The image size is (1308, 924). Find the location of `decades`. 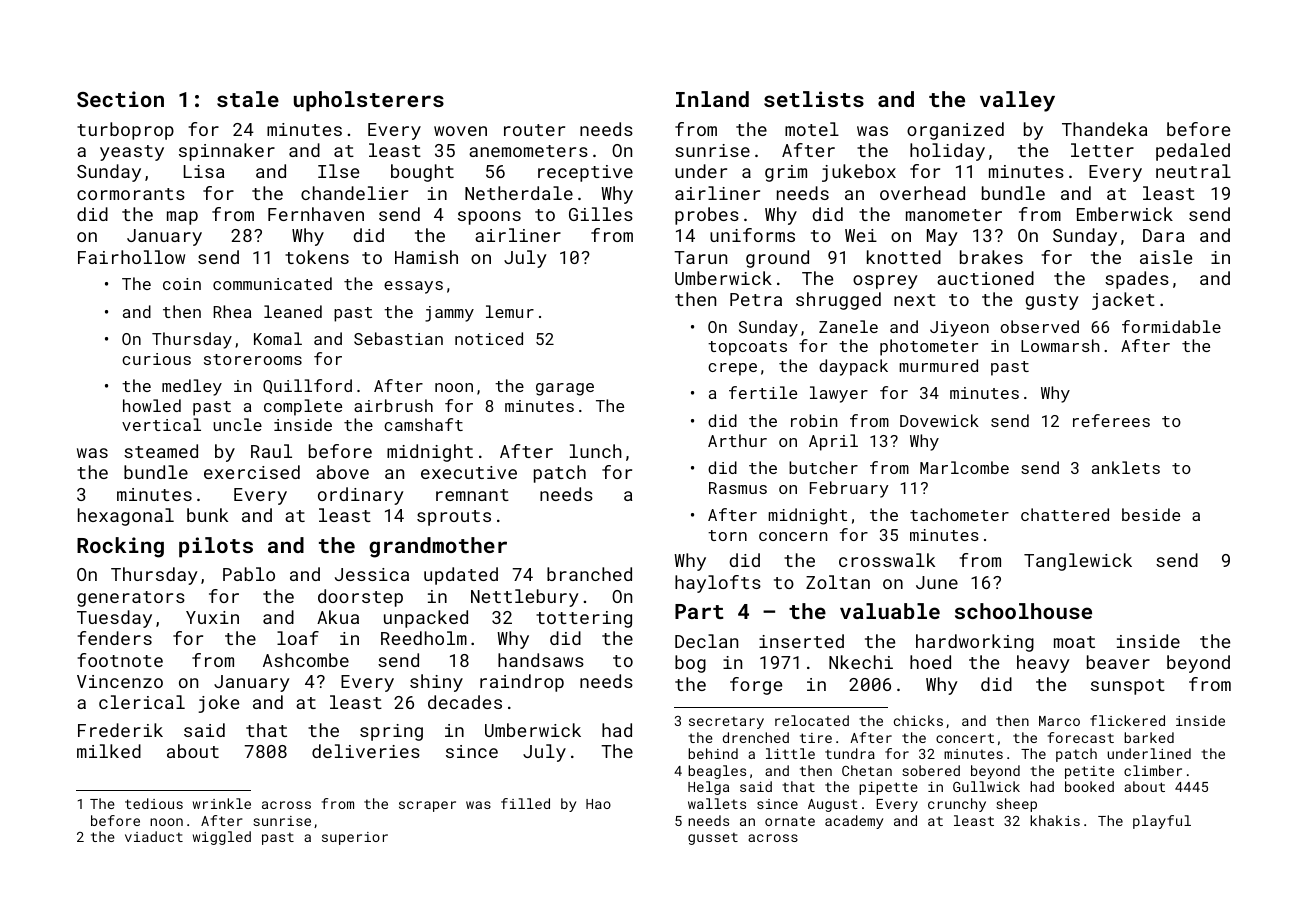

decades is located at coordinates (465, 702).
